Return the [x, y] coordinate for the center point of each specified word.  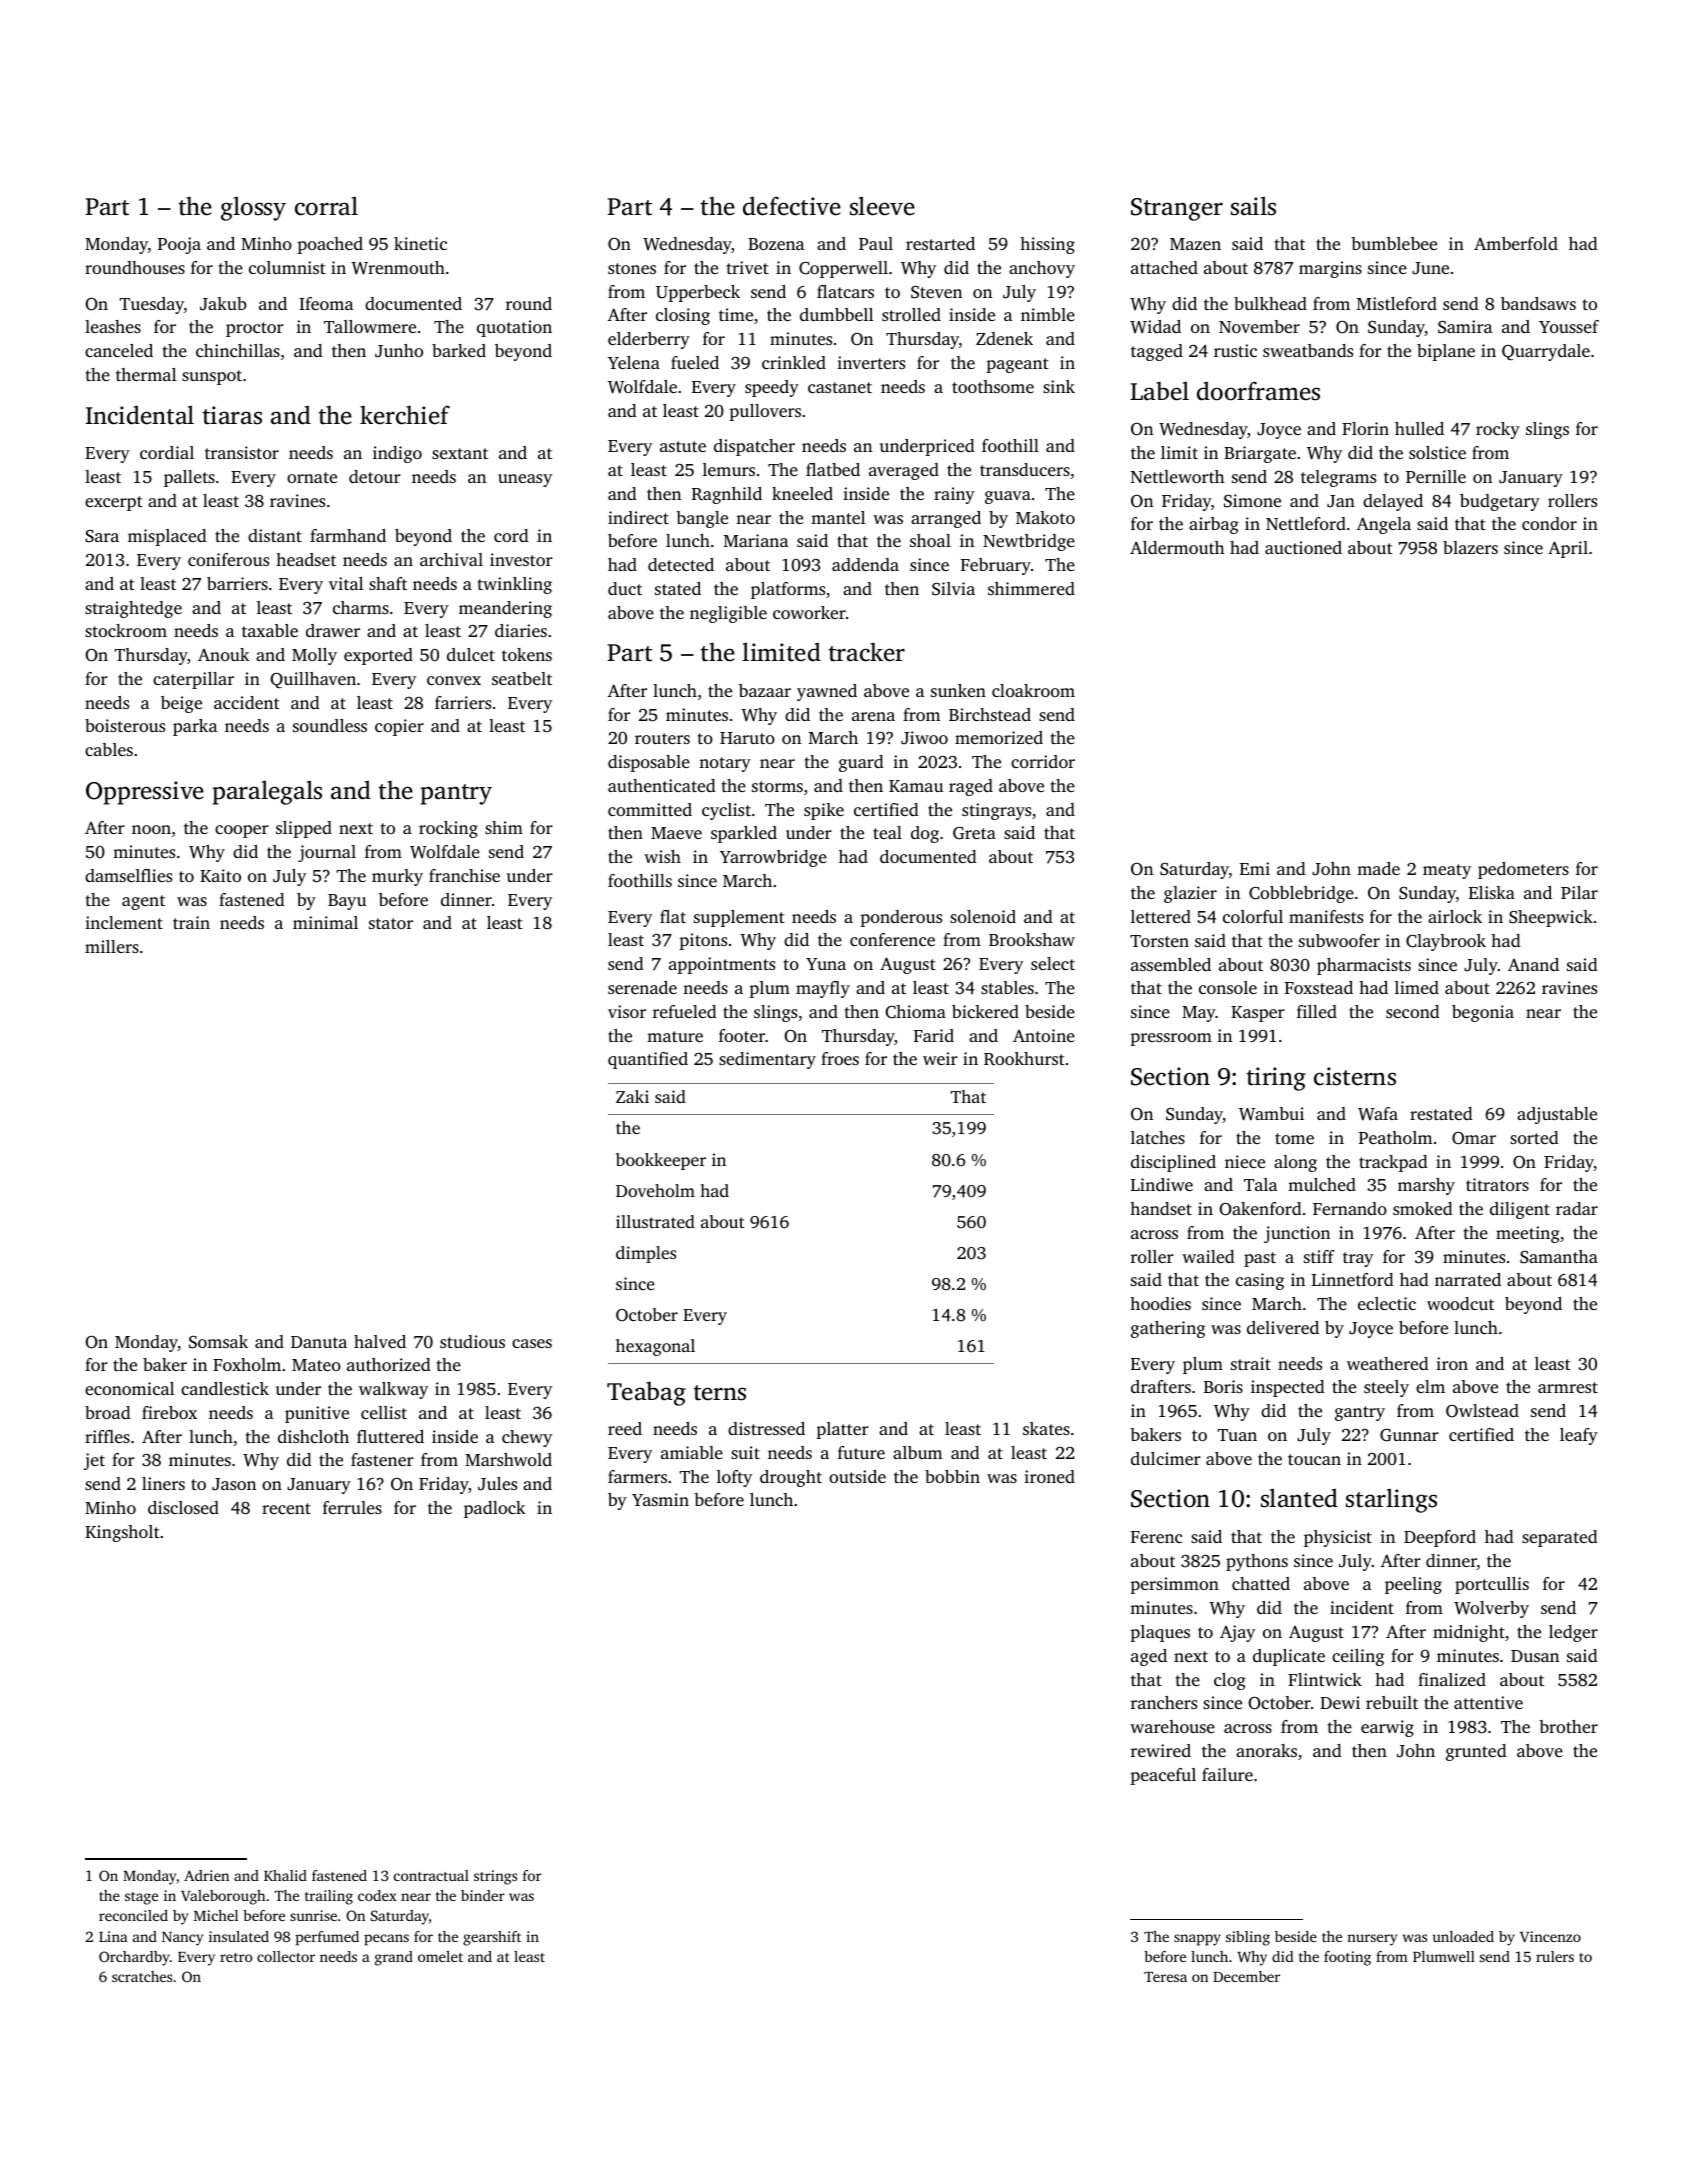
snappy [1197, 1940]
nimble [1048, 314]
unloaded [1463, 1936]
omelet [440, 1956]
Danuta [319, 1342]
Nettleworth [1178, 476]
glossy [253, 208]
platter [842, 1430]
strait [1251, 1363]
